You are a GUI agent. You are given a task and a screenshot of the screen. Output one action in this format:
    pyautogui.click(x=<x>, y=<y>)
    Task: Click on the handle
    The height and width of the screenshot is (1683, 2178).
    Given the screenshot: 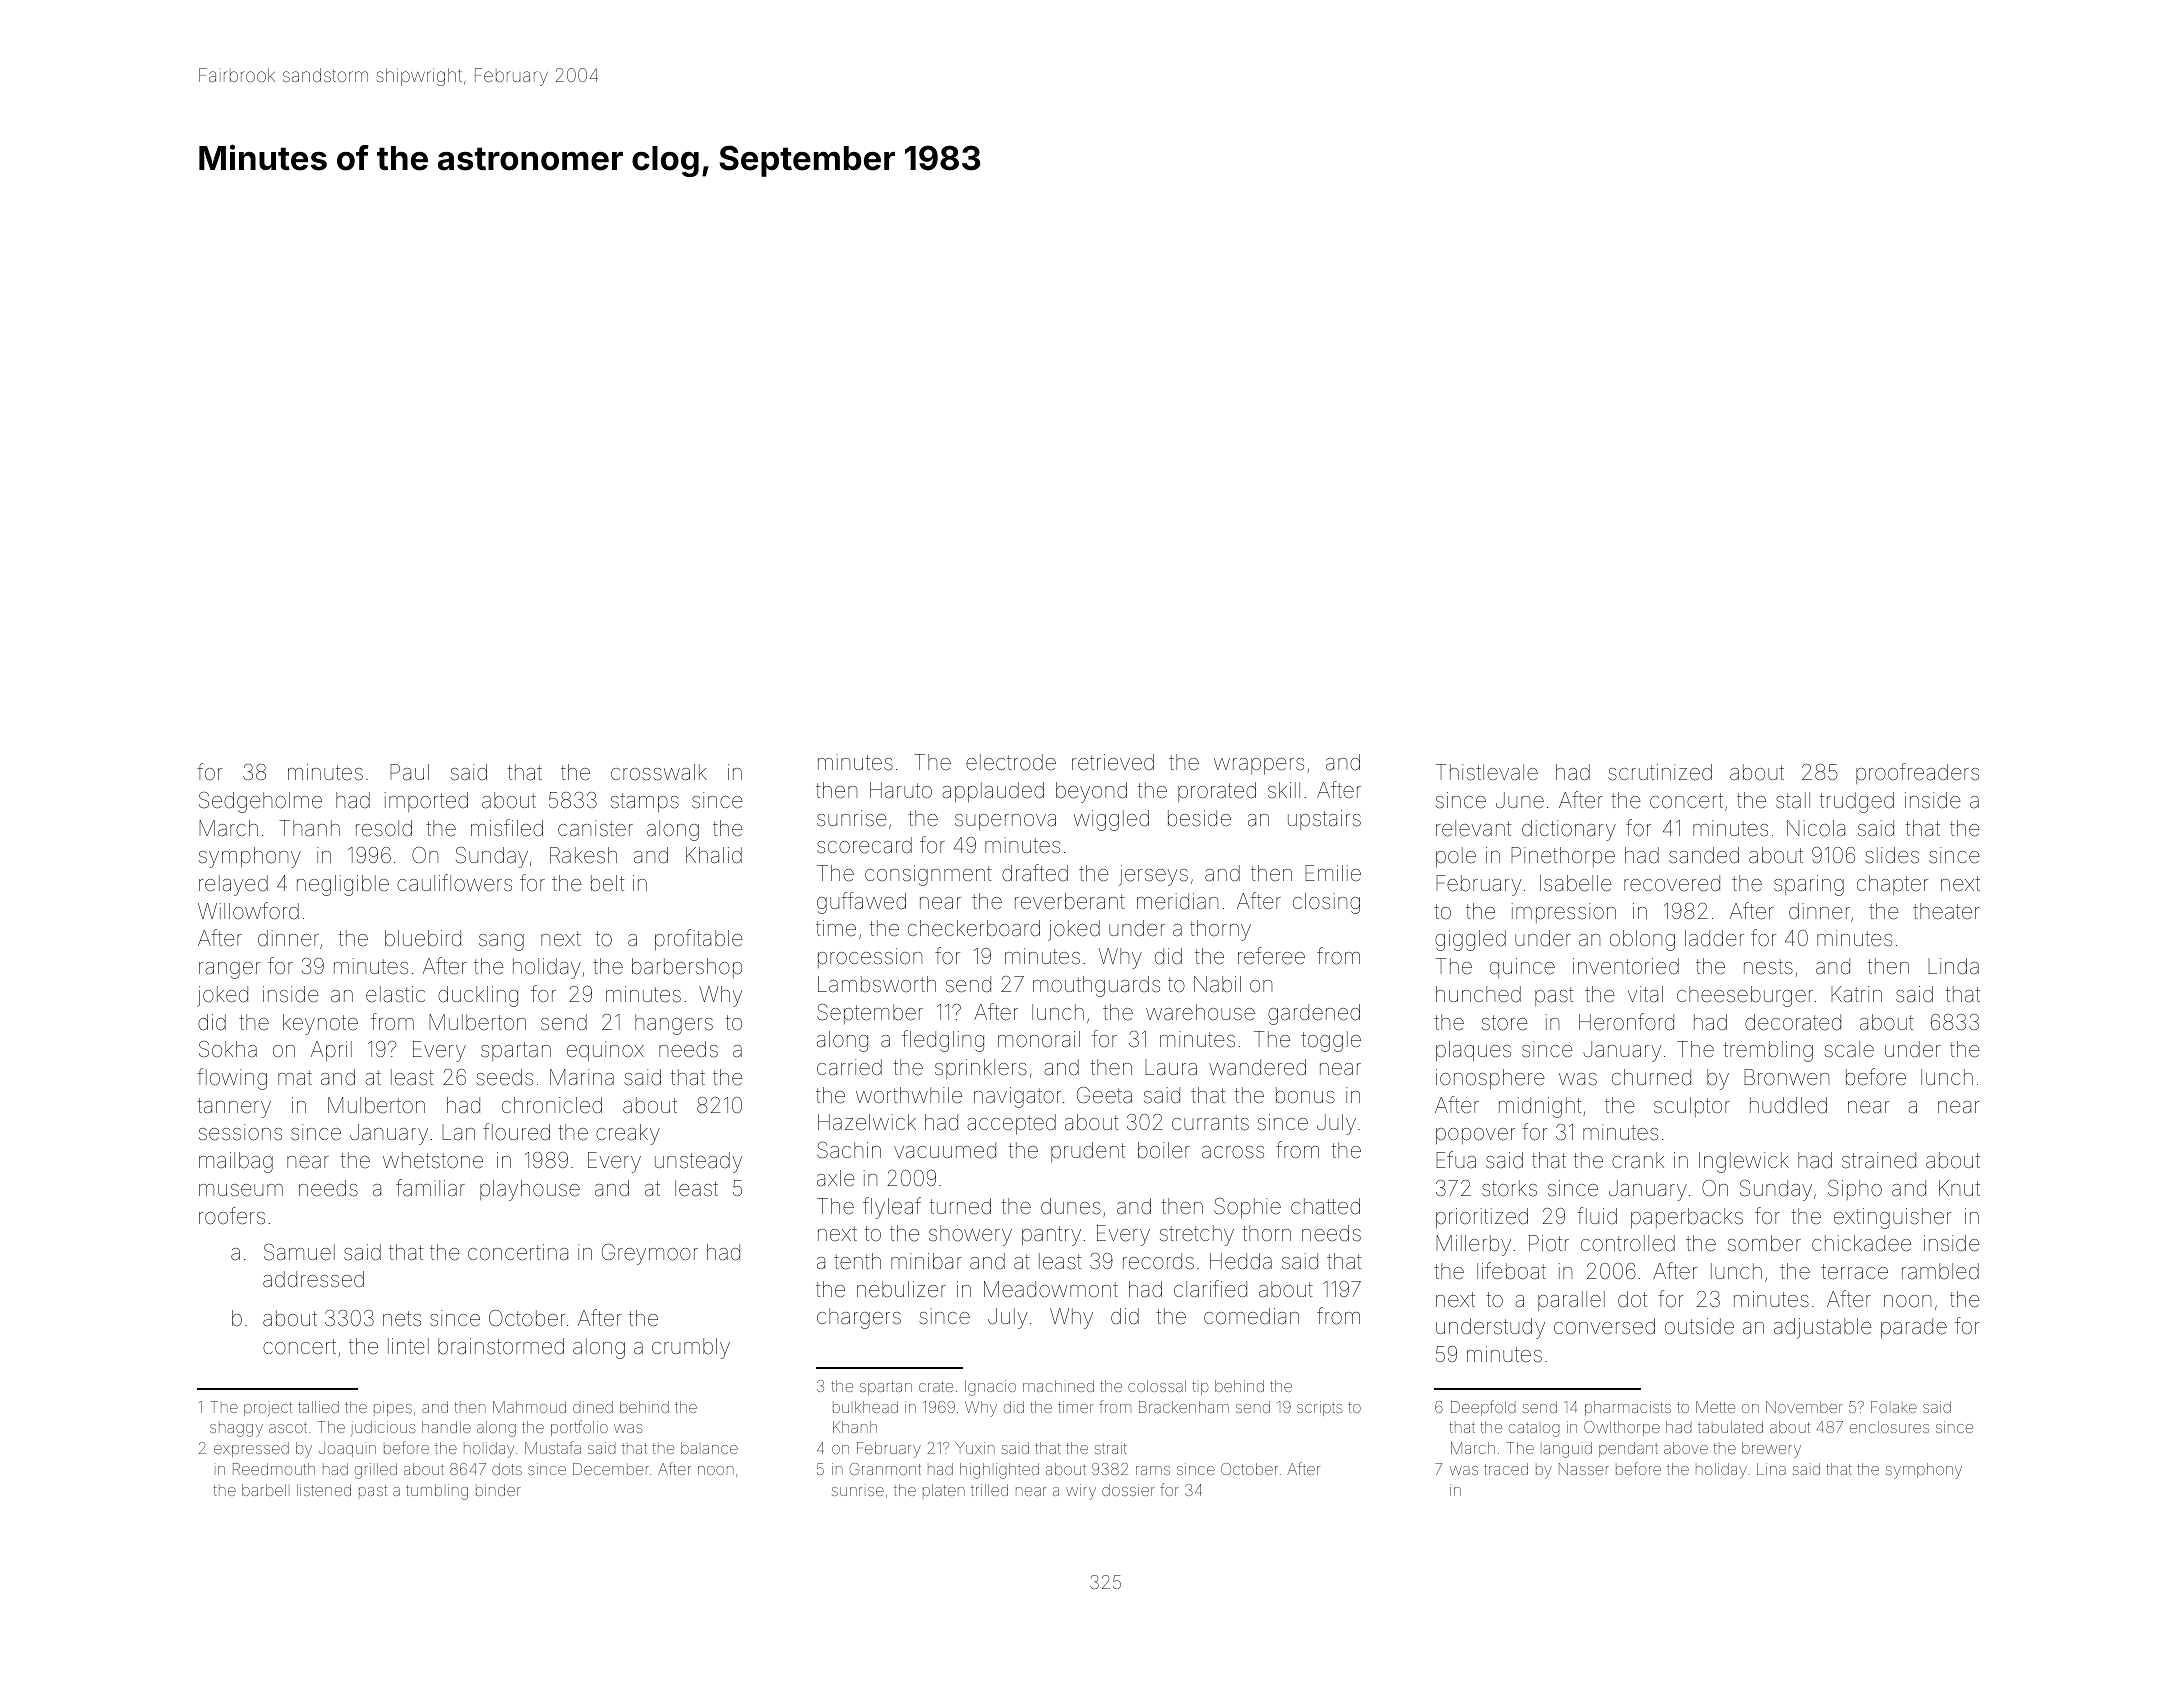 What is the action you would take?
    pyautogui.click(x=446, y=1427)
